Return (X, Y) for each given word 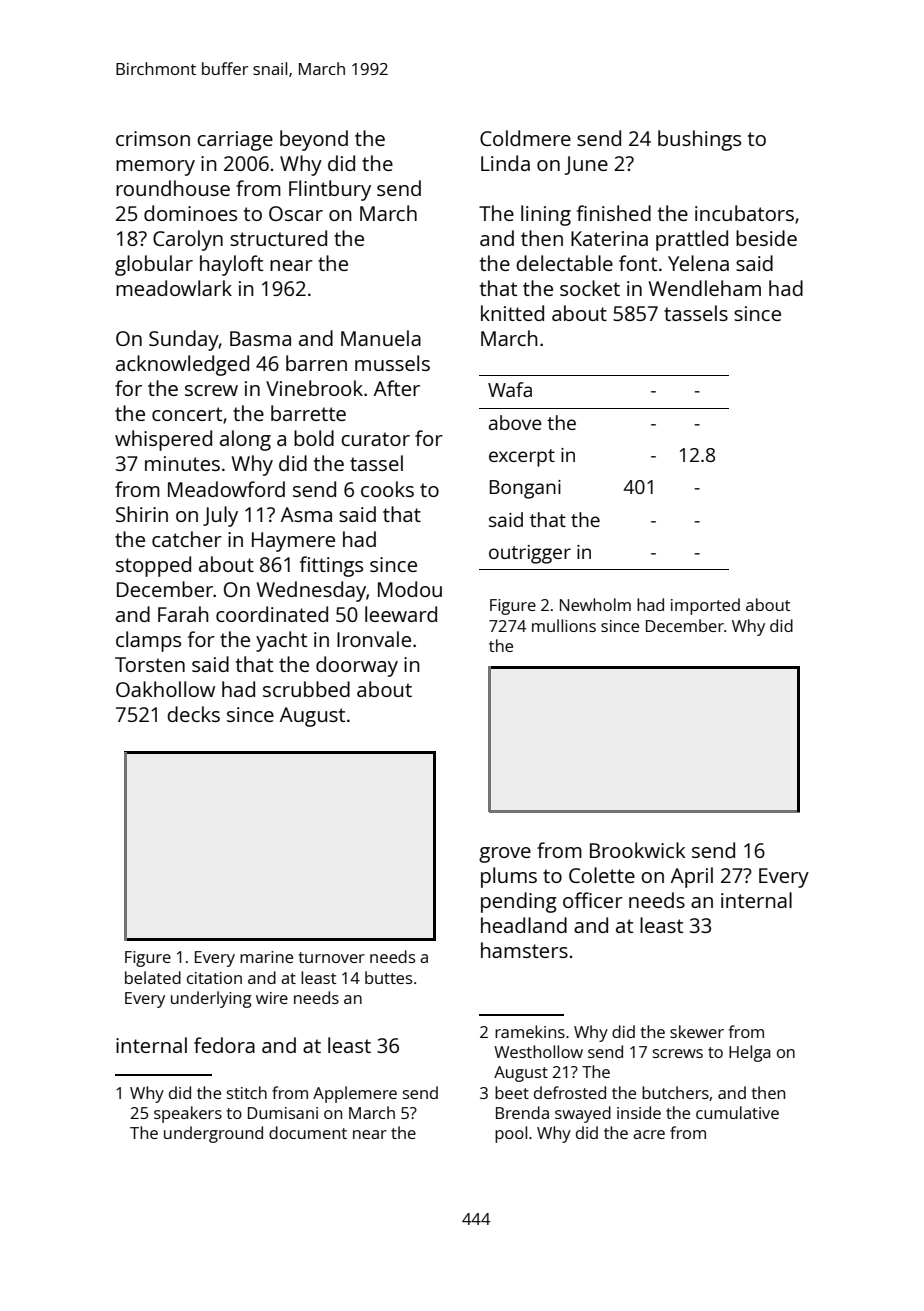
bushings (699, 140)
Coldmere (525, 138)
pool (511, 1134)
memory (155, 168)
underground (213, 1134)
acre (649, 1134)
